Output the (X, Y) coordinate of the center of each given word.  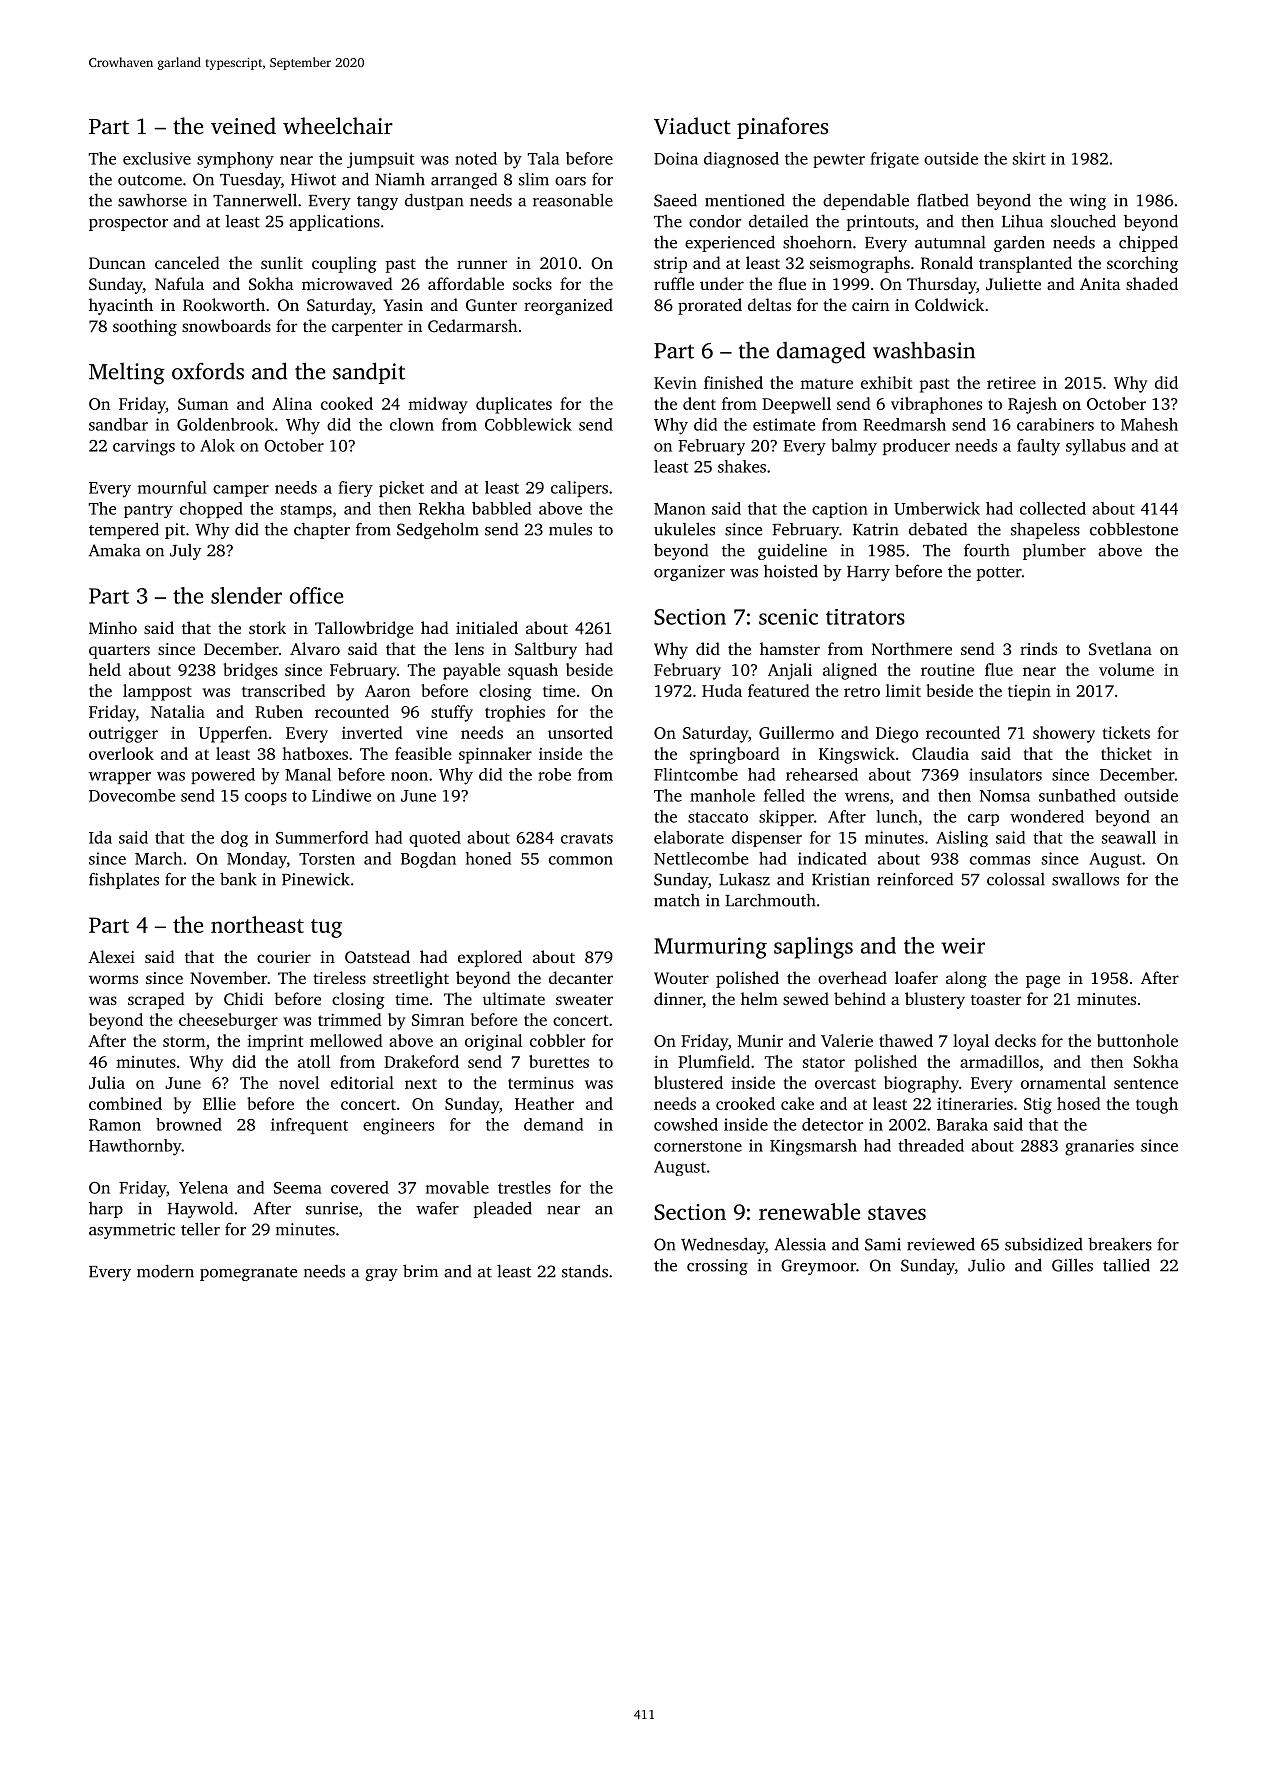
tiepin (1029, 693)
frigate (894, 160)
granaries (1099, 1147)
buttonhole (1137, 1040)
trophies (515, 713)
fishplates (124, 880)
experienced (730, 243)
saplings (813, 948)
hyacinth (121, 306)
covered (360, 1187)
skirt (1029, 158)
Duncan (117, 263)
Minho (113, 627)
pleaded (502, 1209)
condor (715, 221)
